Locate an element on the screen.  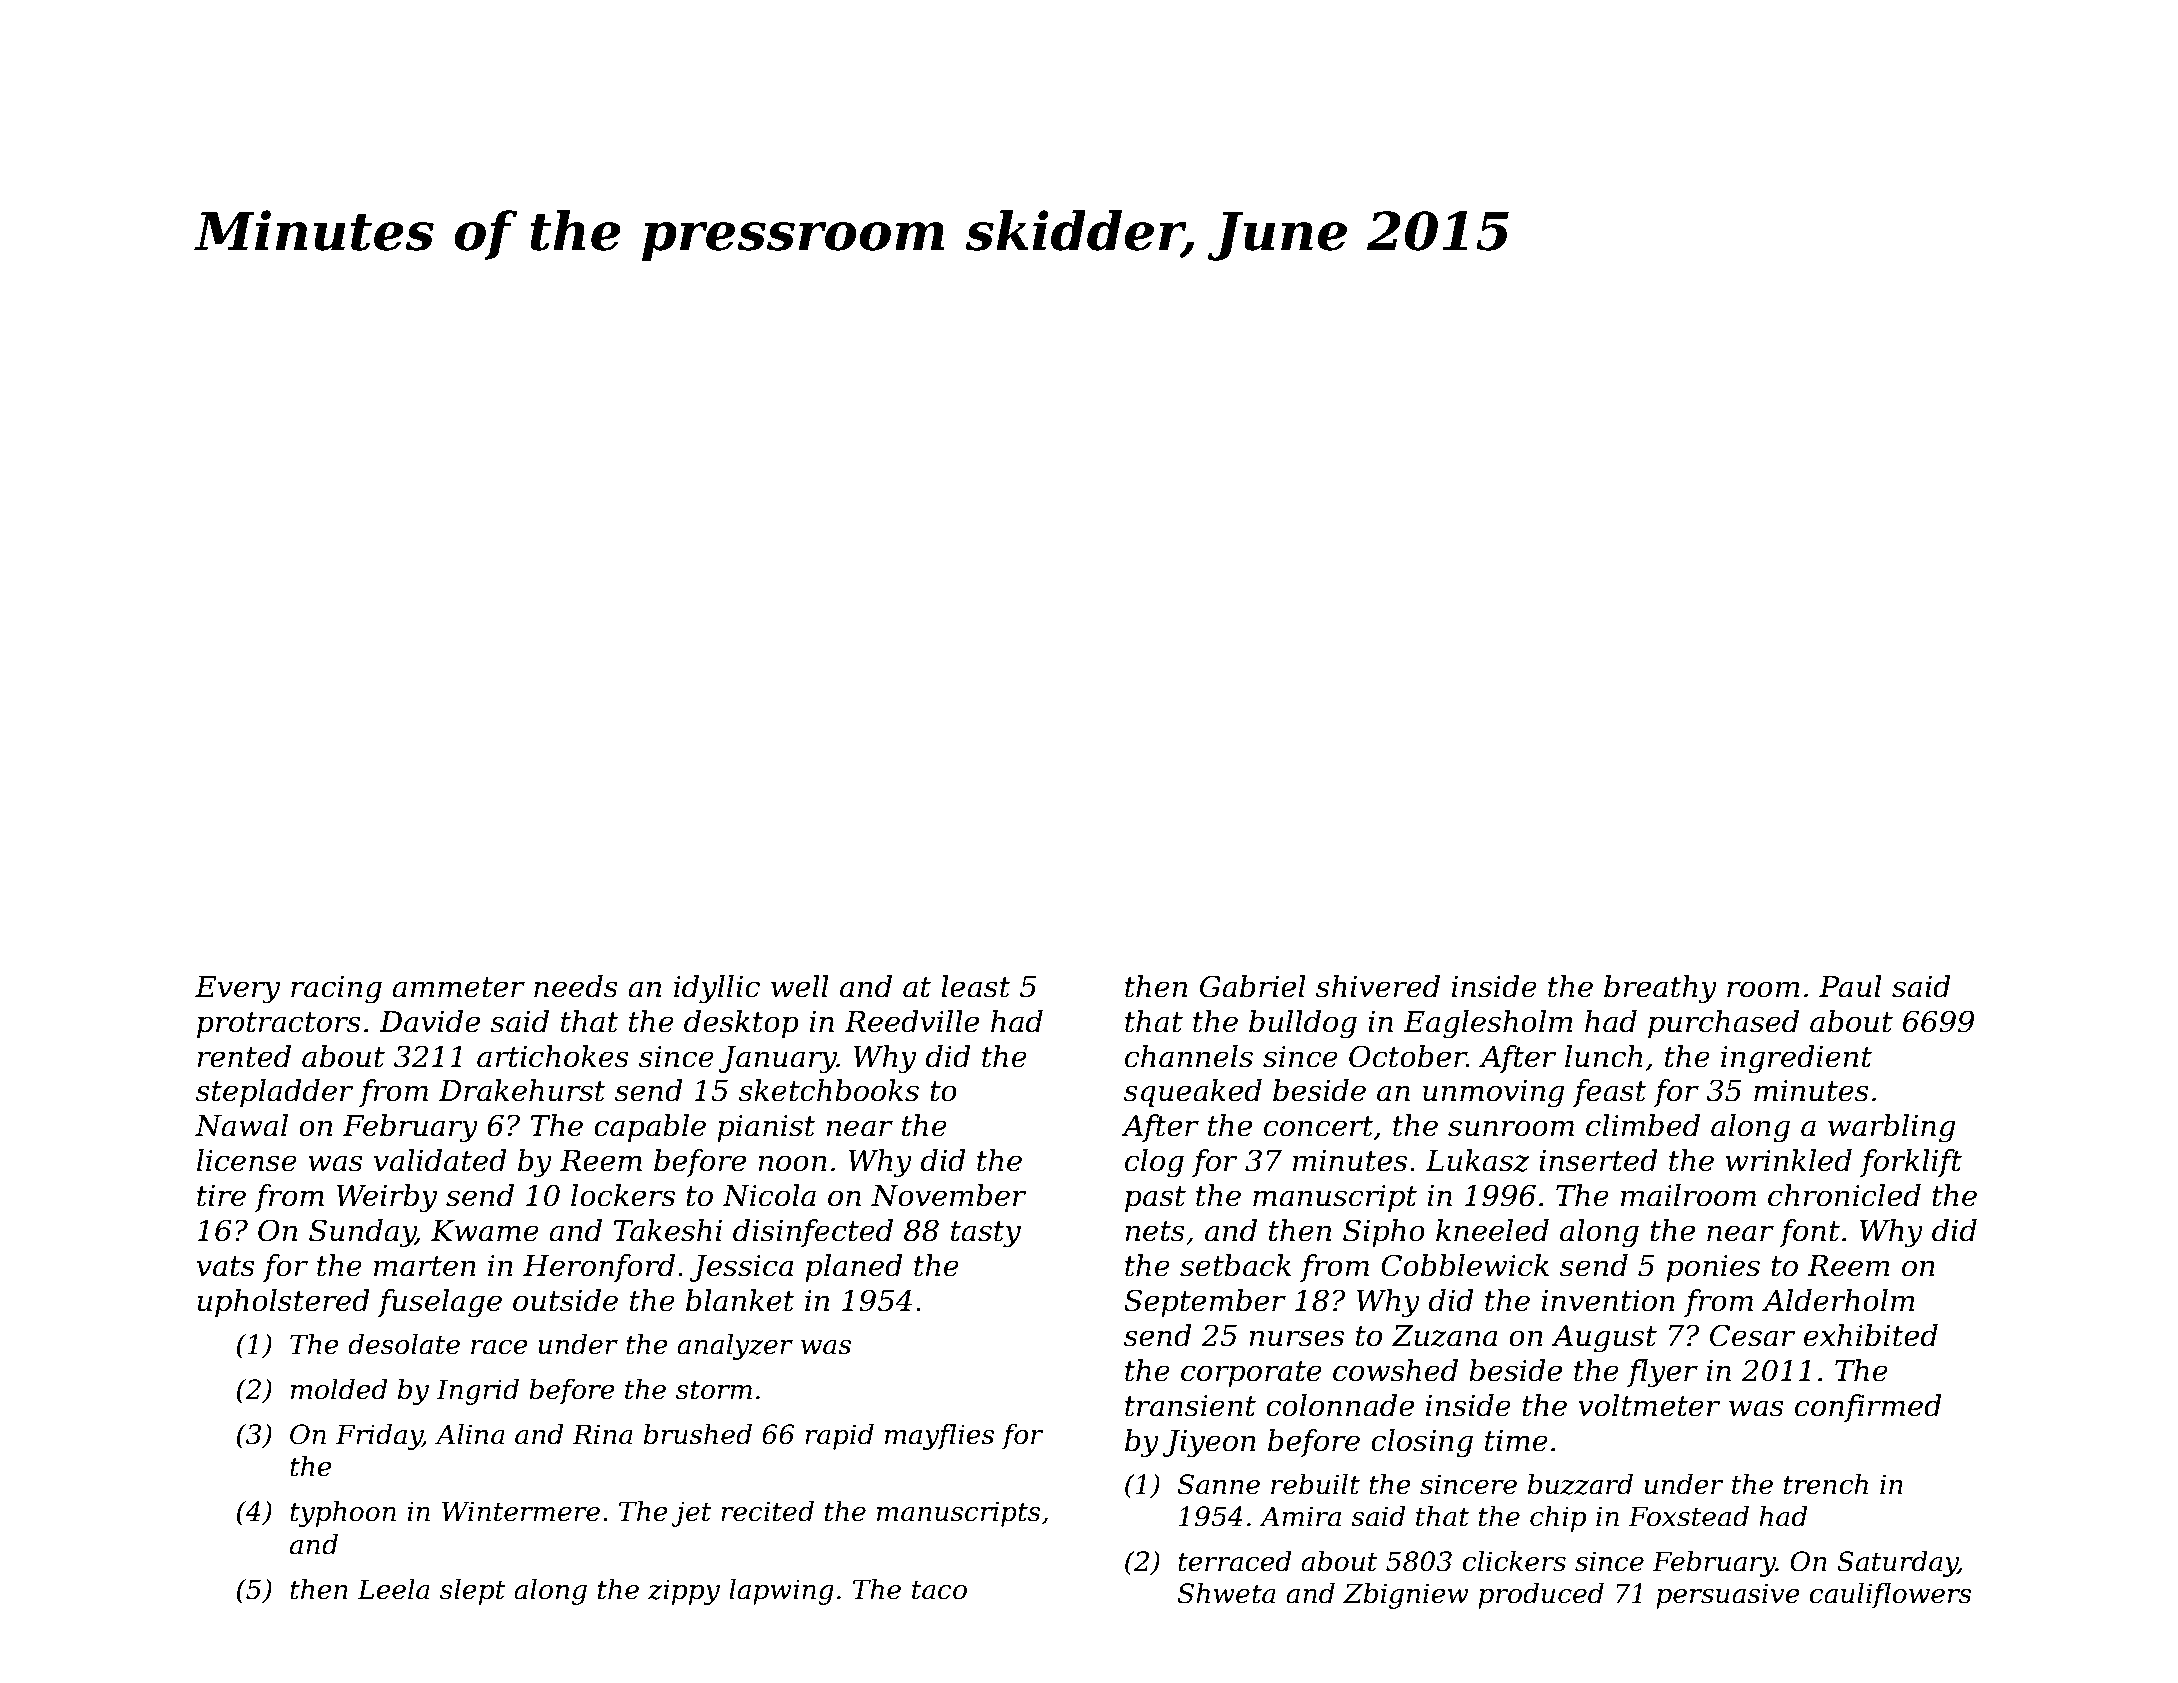
confirmed is located at coordinates (1868, 1408).
